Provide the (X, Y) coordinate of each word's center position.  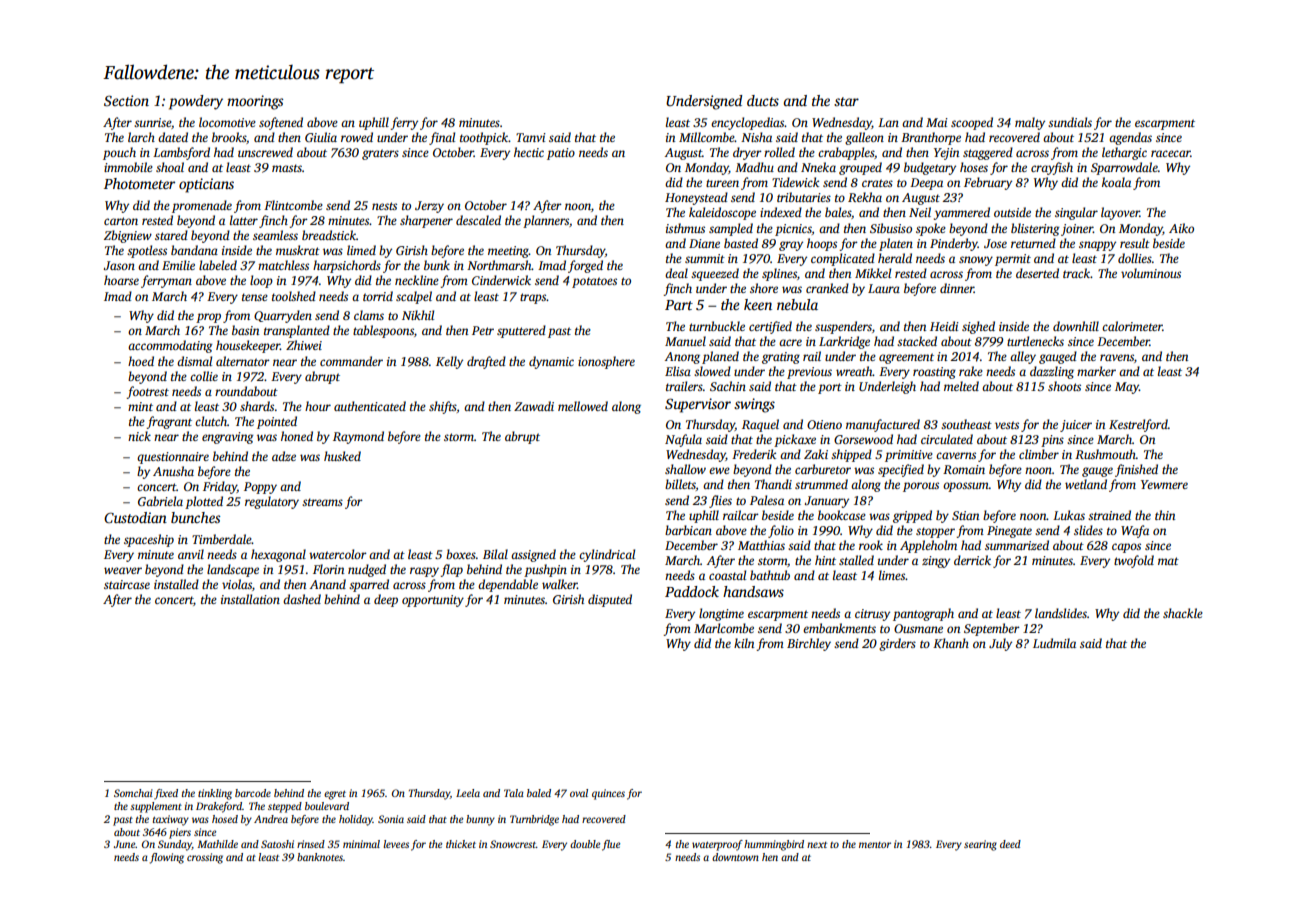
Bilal (495, 554)
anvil (191, 554)
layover (1120, 213)
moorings (255, 102)
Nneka (818, 167)
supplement (156, 807)
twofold (1134, 561)
